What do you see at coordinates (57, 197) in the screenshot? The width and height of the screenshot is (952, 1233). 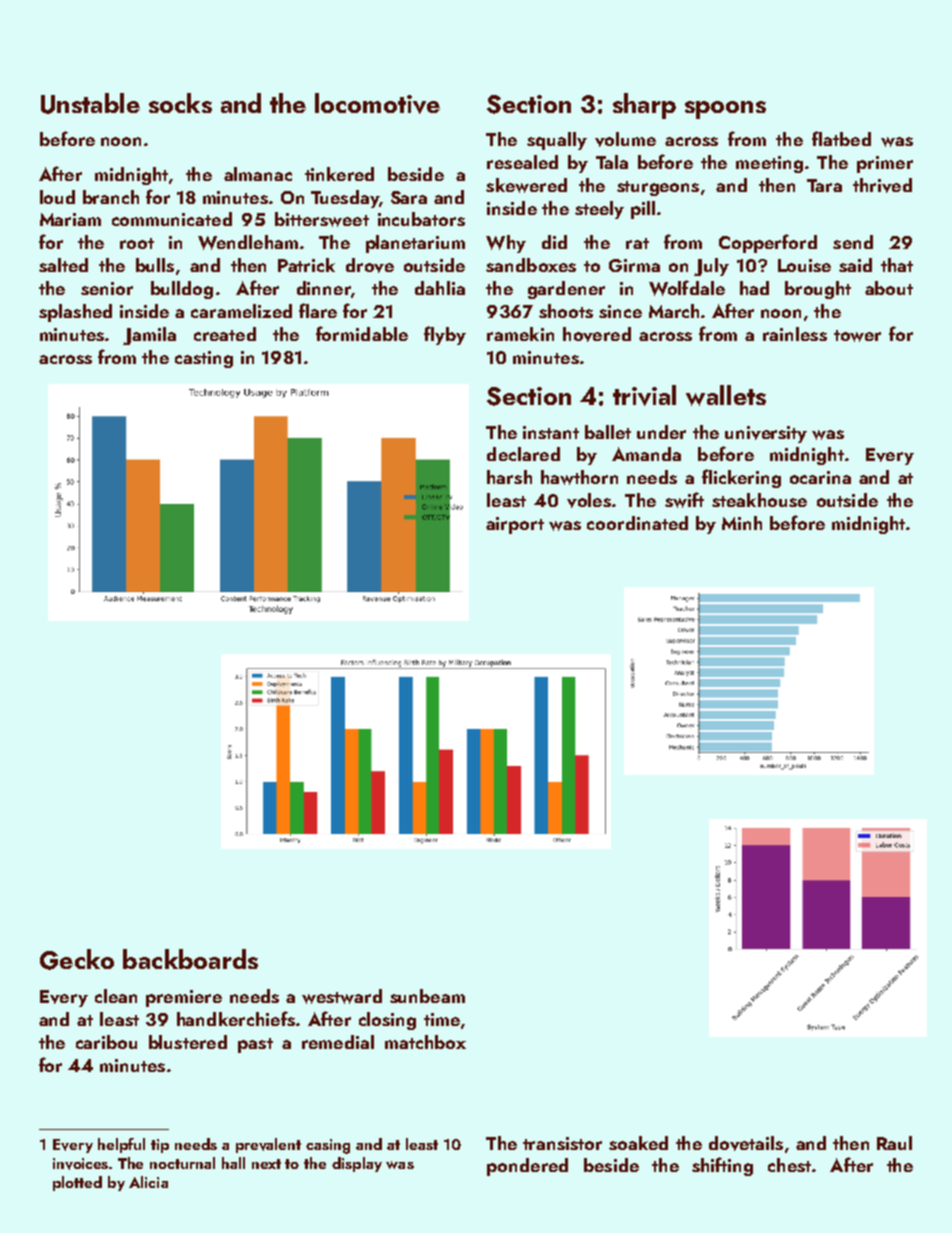 I see `loud` at bounding box center [57, 197].
